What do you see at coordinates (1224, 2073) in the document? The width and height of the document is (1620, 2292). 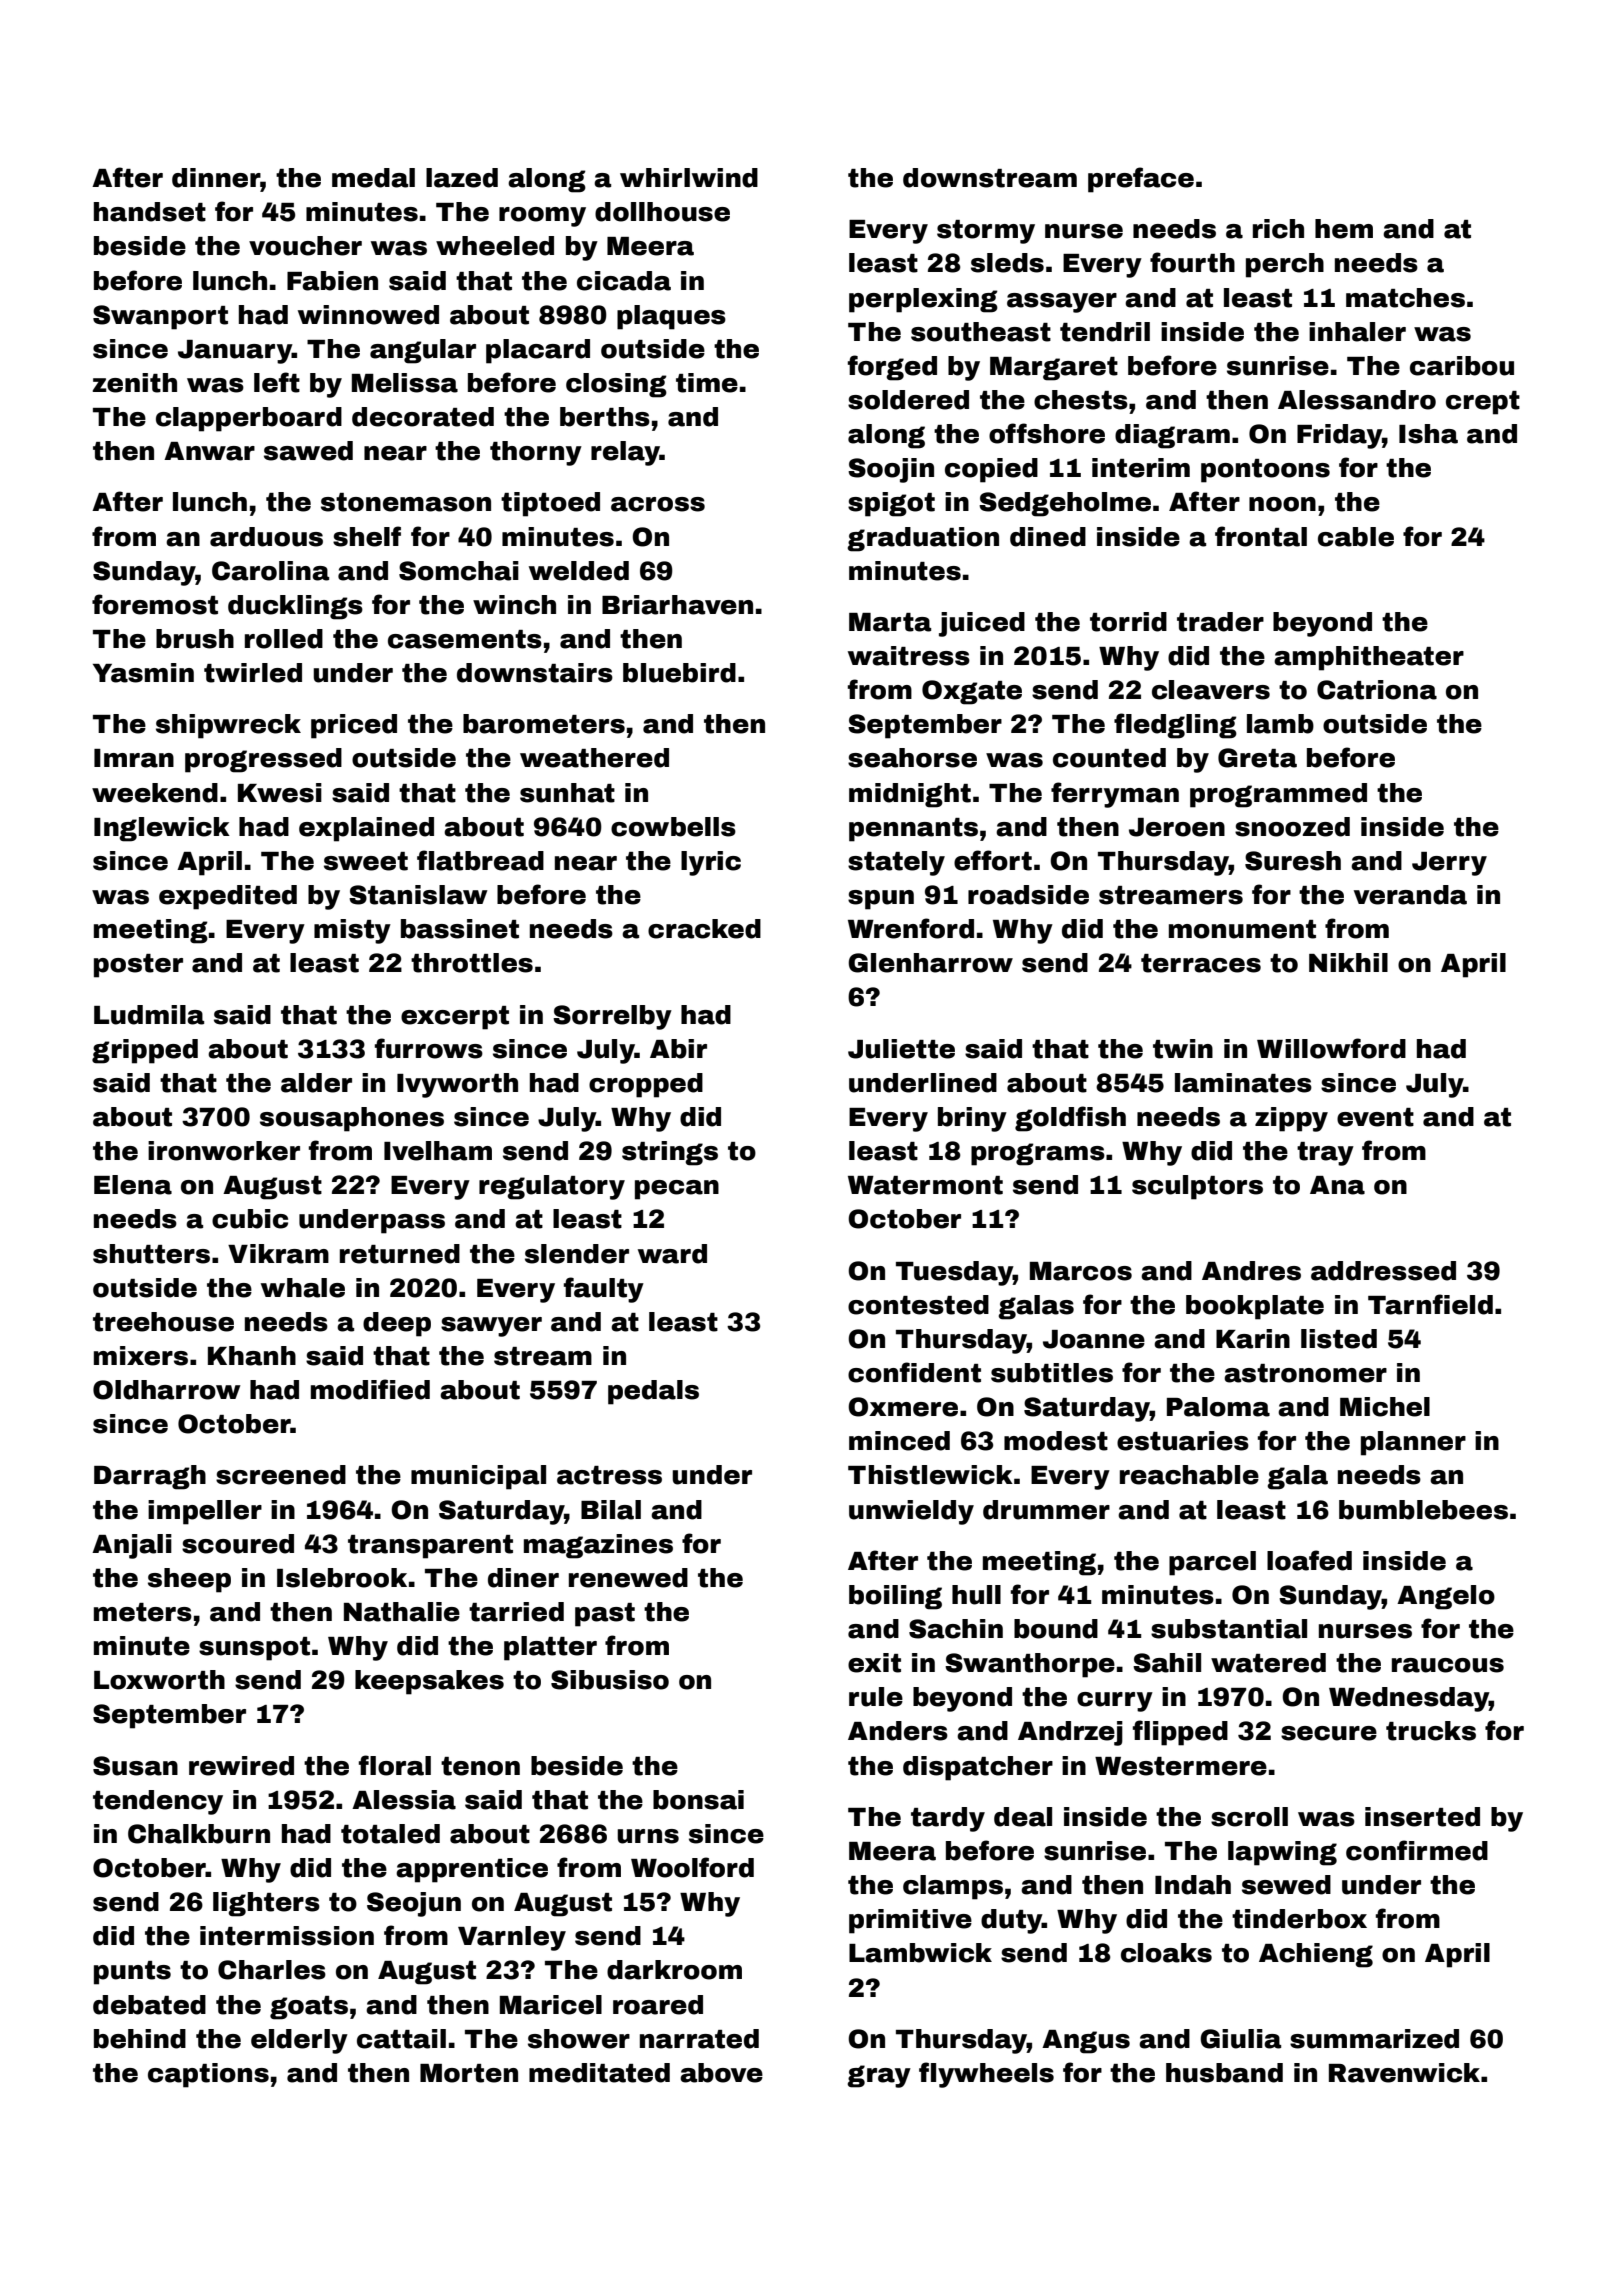 I see `husband` at bounding box center [1224, 2073].
